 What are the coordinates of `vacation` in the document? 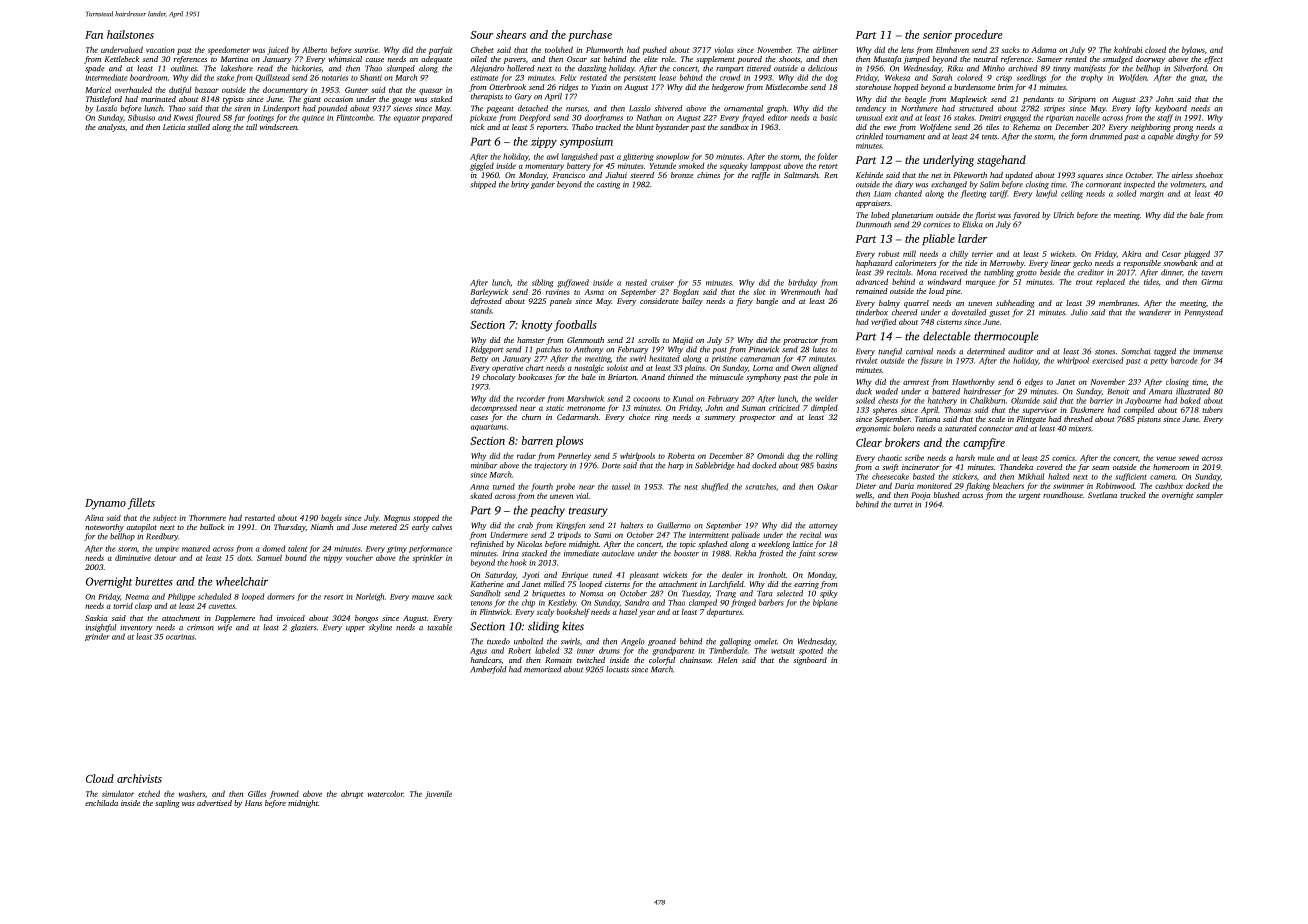 It's located at (160, 50).
